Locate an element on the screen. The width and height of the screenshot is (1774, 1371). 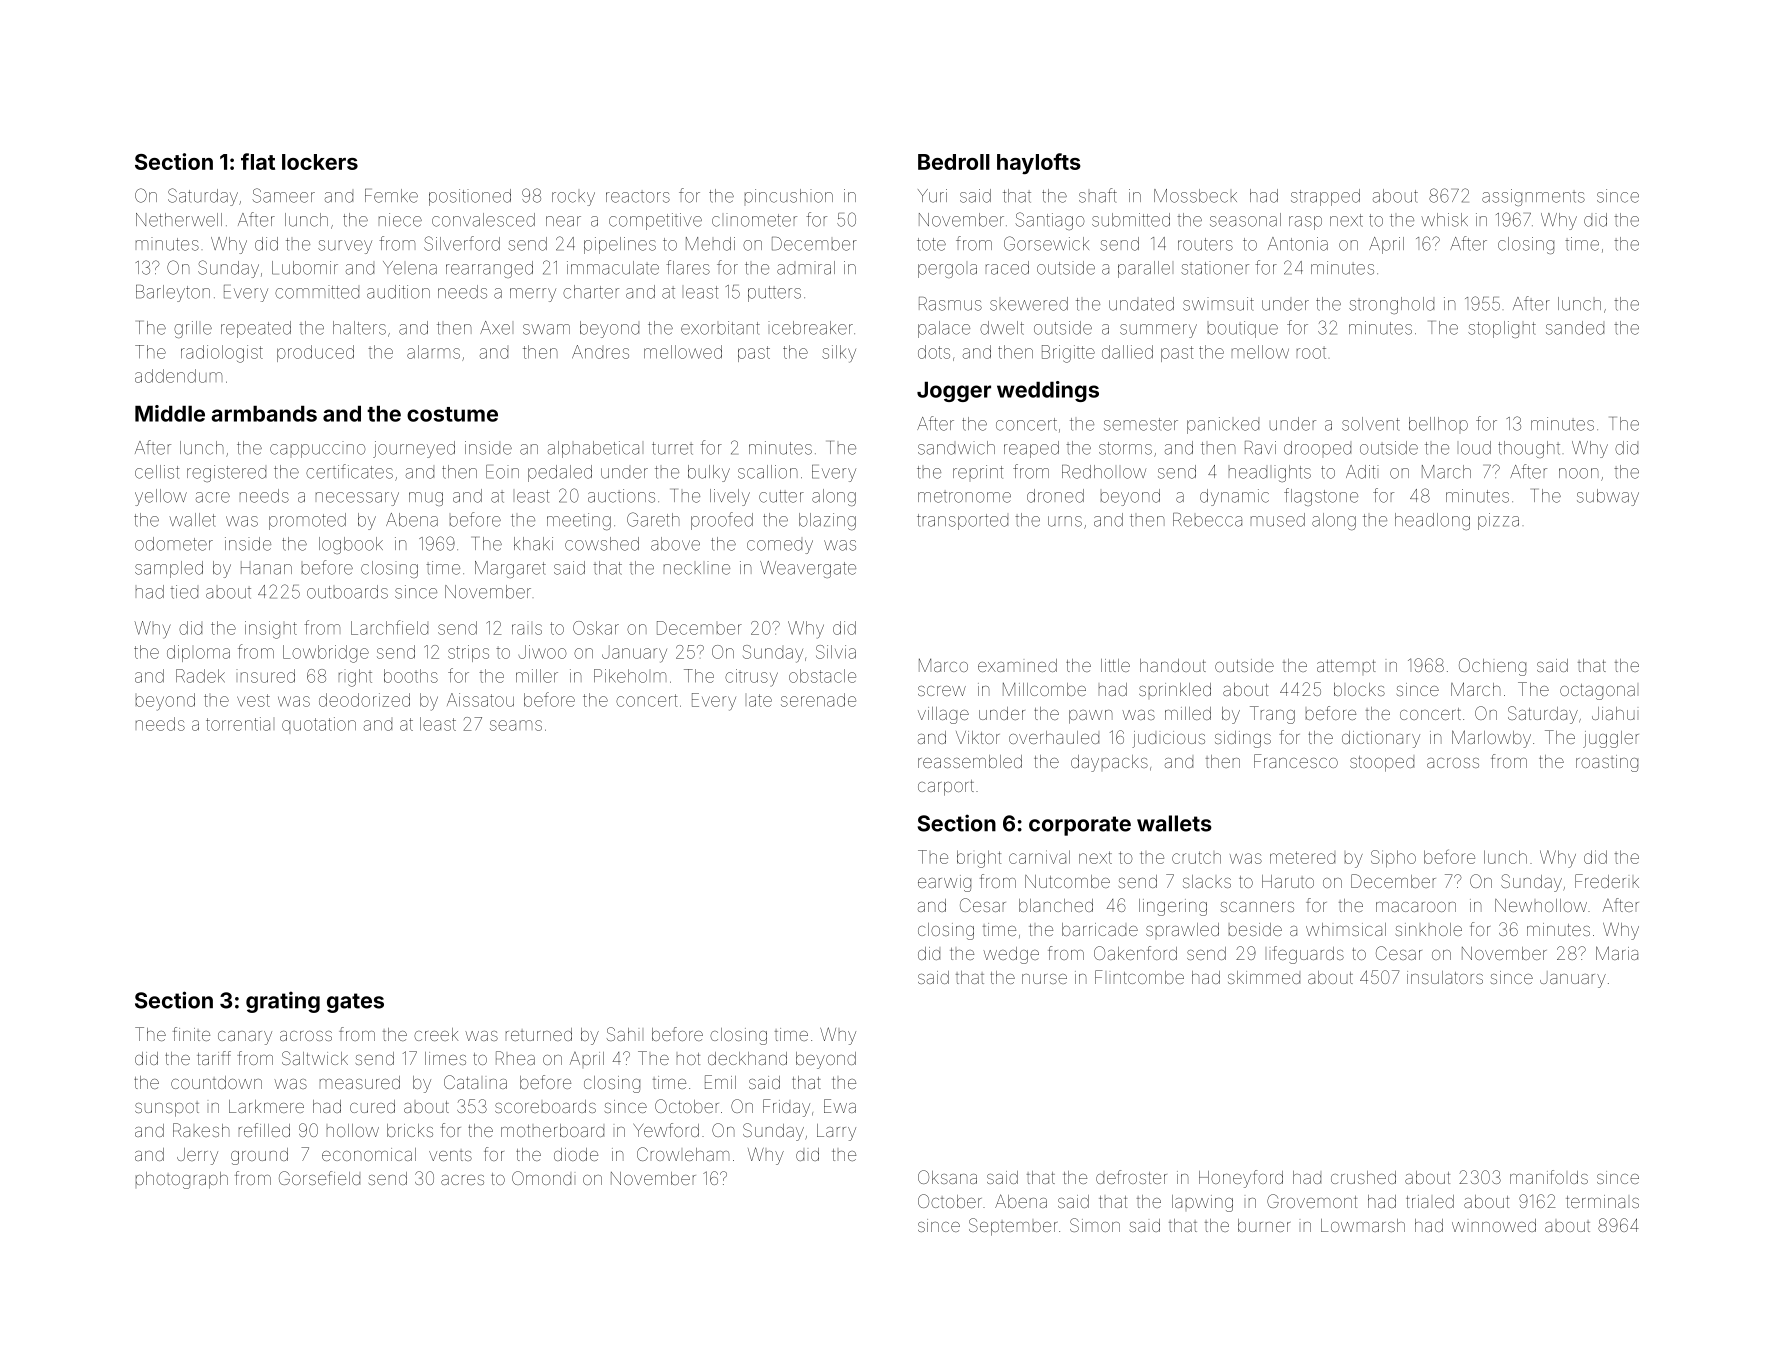
silky is located at coordinates (839, 354).
